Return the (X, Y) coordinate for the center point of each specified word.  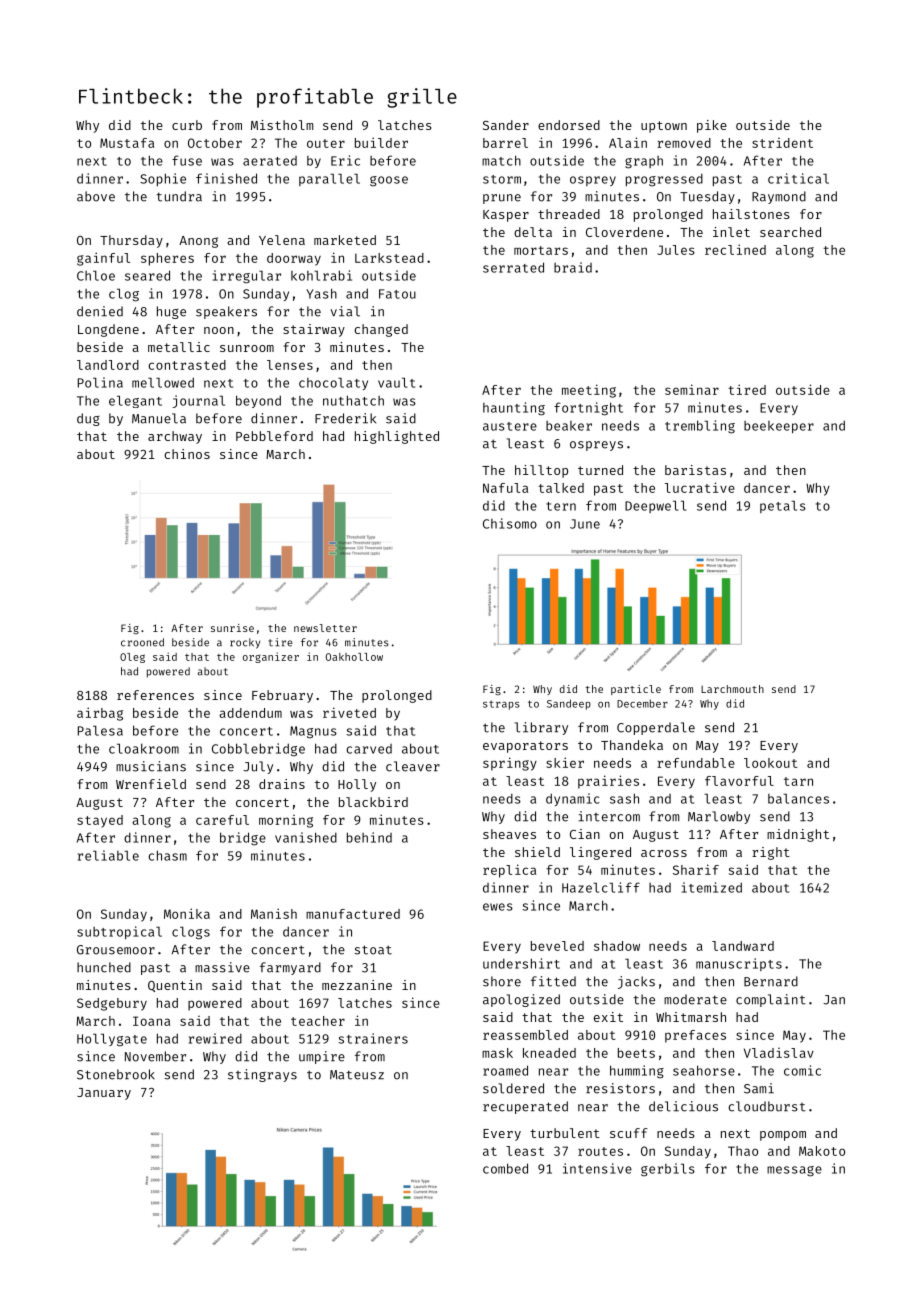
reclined (735, 249)
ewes (498, 907)
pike (712, 126)
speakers (226, 312)
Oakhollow (354, 657)
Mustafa (127, 143)
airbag (100, 714)
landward (743, 946)
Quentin (175, 986)
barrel (505, 143)
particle (636, 690)
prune (502, 199)
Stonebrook (116, 1074)
